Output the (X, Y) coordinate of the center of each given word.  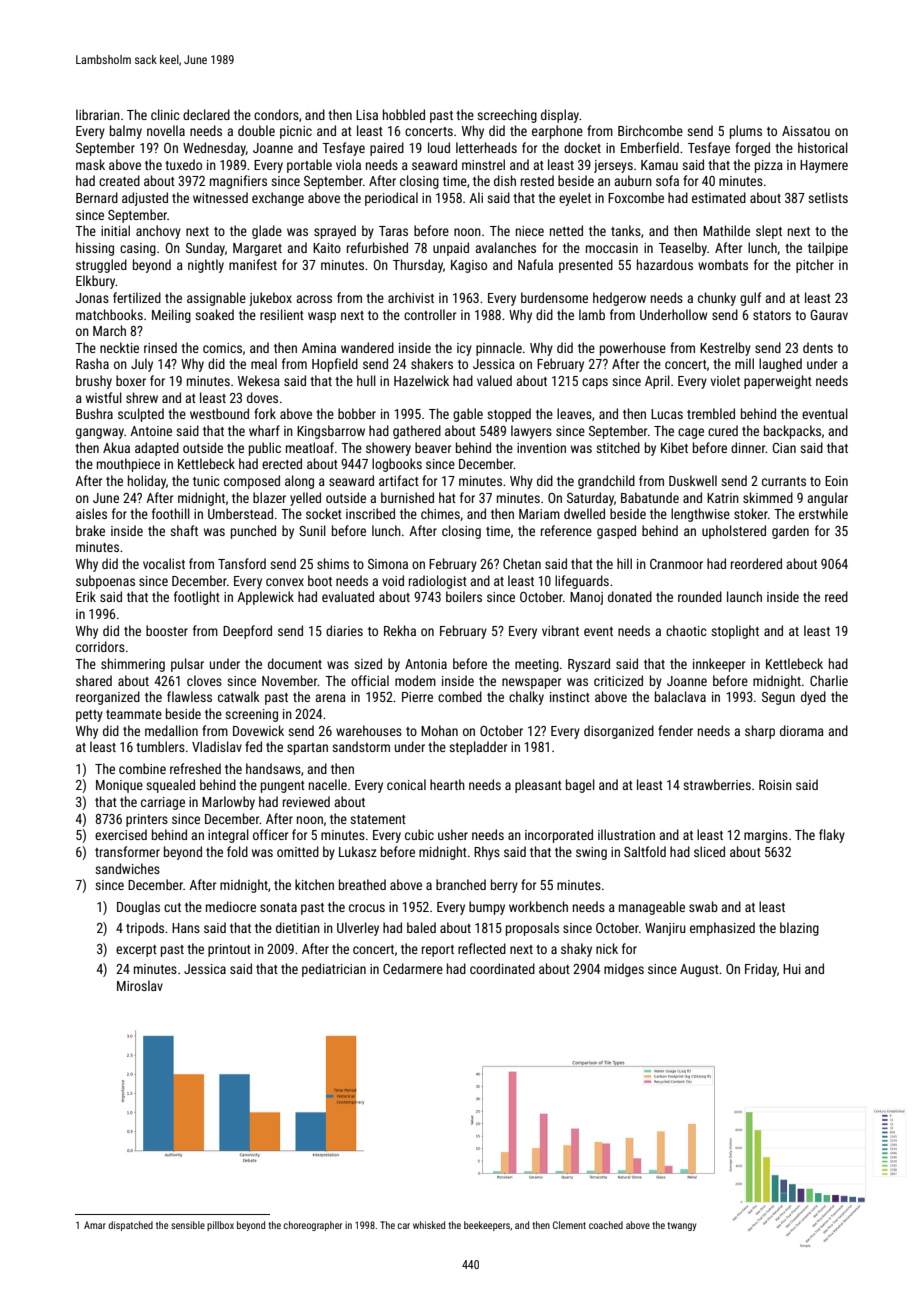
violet (725, 380)
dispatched (130, 1226)
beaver (433, 447)
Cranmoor (676, 564)
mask (90, 164)
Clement (569, 1225)
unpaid (451, 249)
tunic (206, 481)
